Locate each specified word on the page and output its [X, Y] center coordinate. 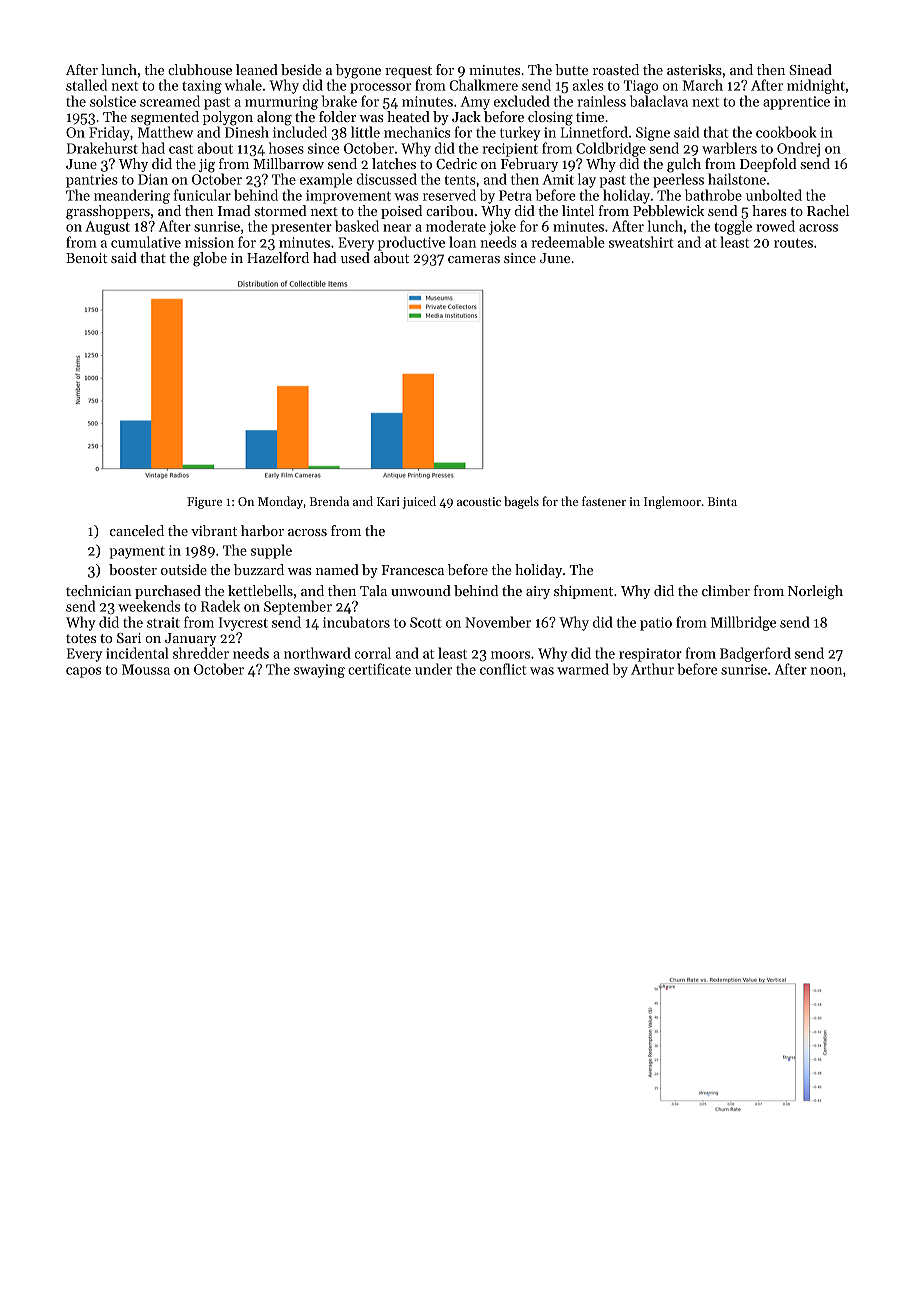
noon [826, 671]
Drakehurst [102, 148]
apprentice [796, 103]
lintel [578, 210]
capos [83, 672]
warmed [583, 669]
